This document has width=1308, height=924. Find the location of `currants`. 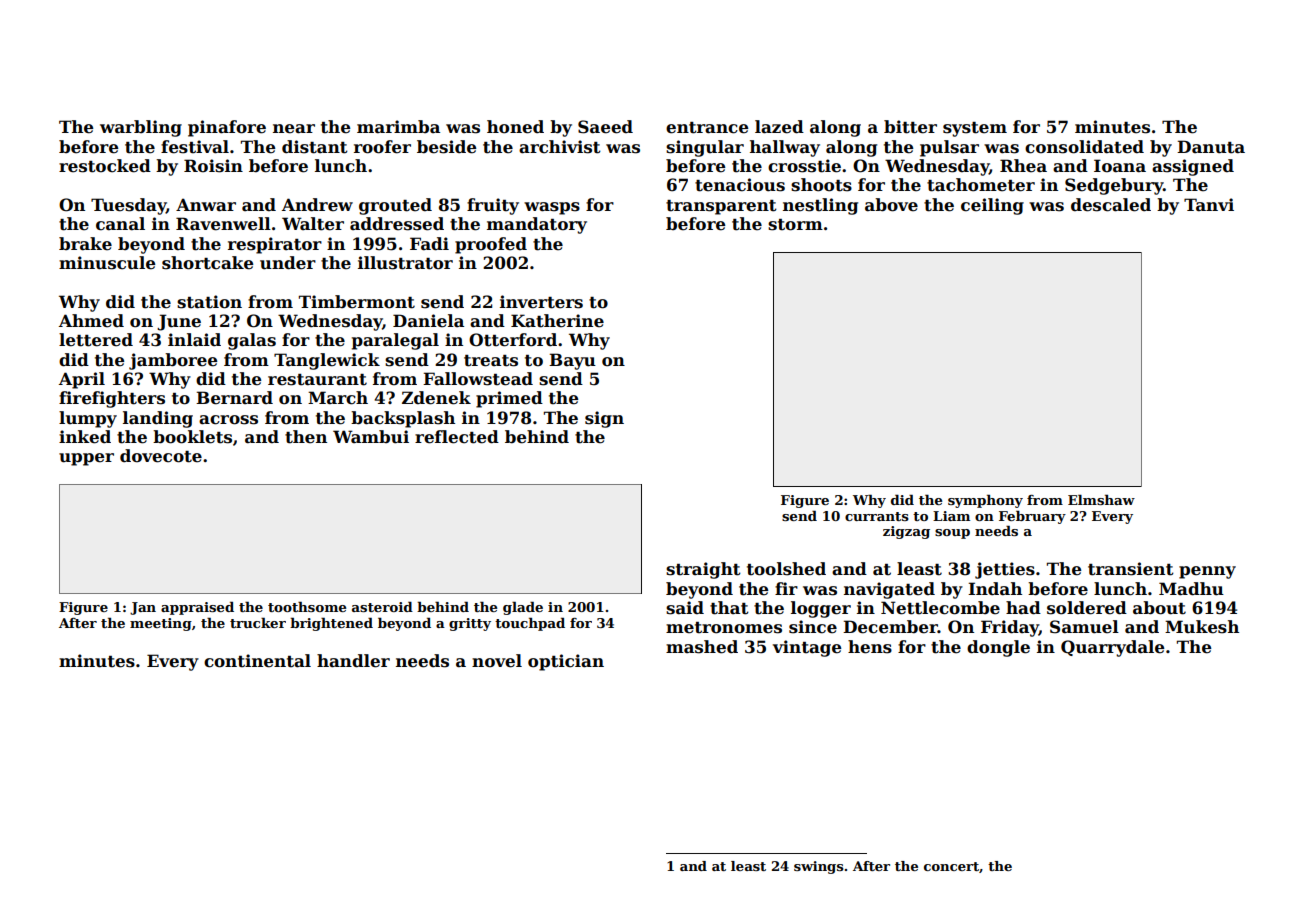

currants is located at coordinates (877, 516).
